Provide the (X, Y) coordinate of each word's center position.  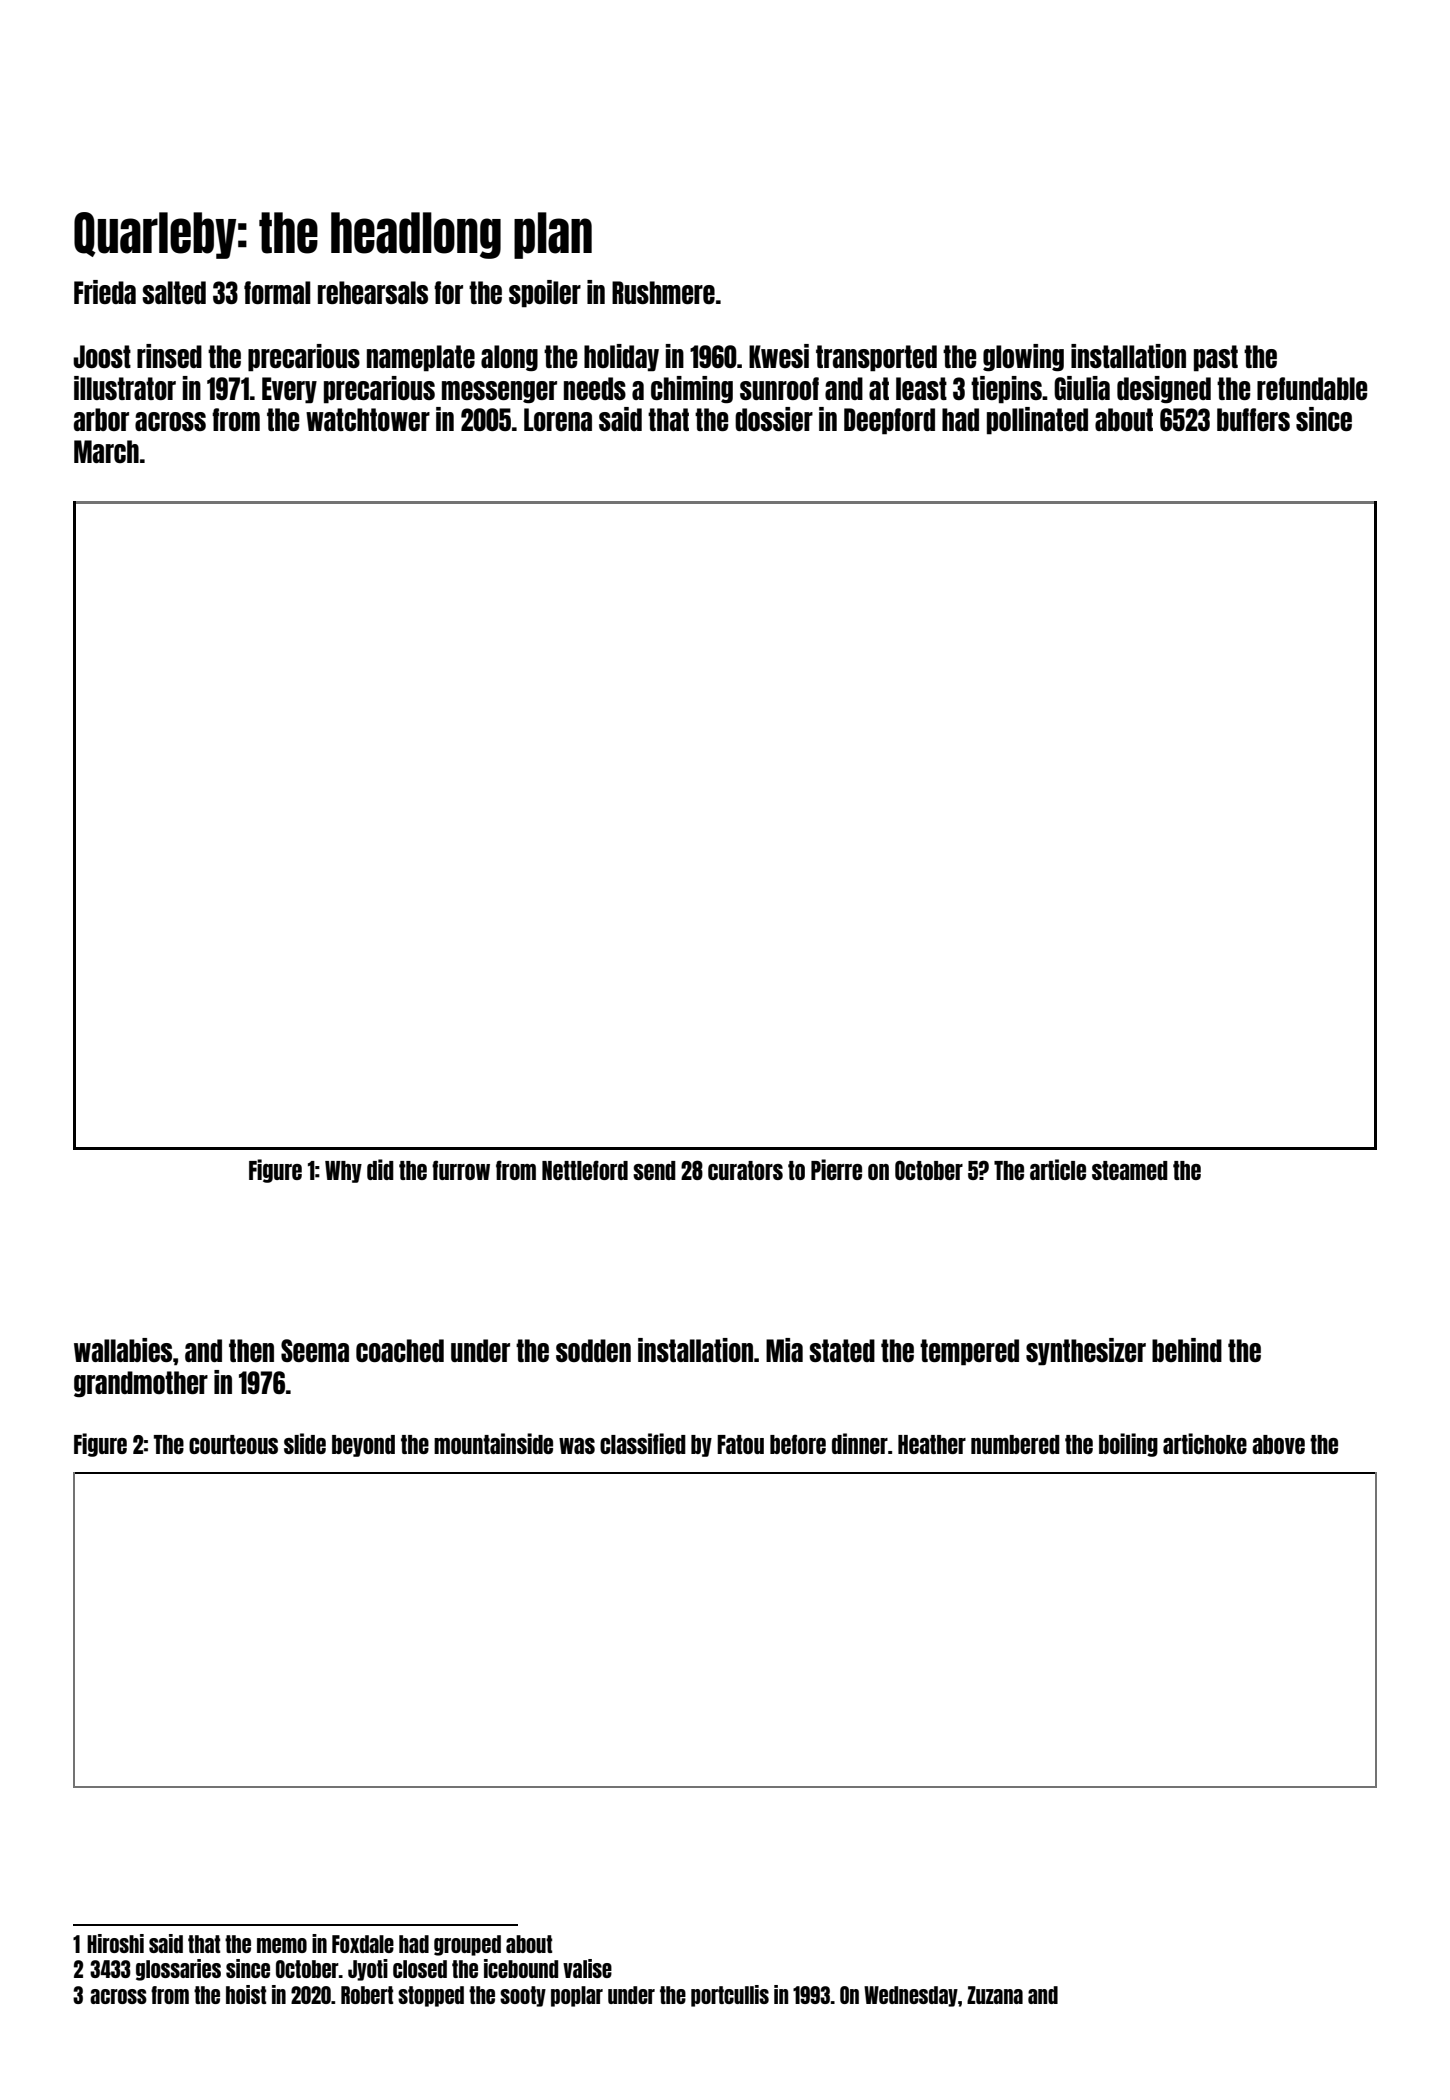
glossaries (178, 1970)
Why (343, 1172)
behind (1187, 1350)
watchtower (368, 419)
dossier (774, 419)
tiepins (1006, 390)
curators (745, 1170)
